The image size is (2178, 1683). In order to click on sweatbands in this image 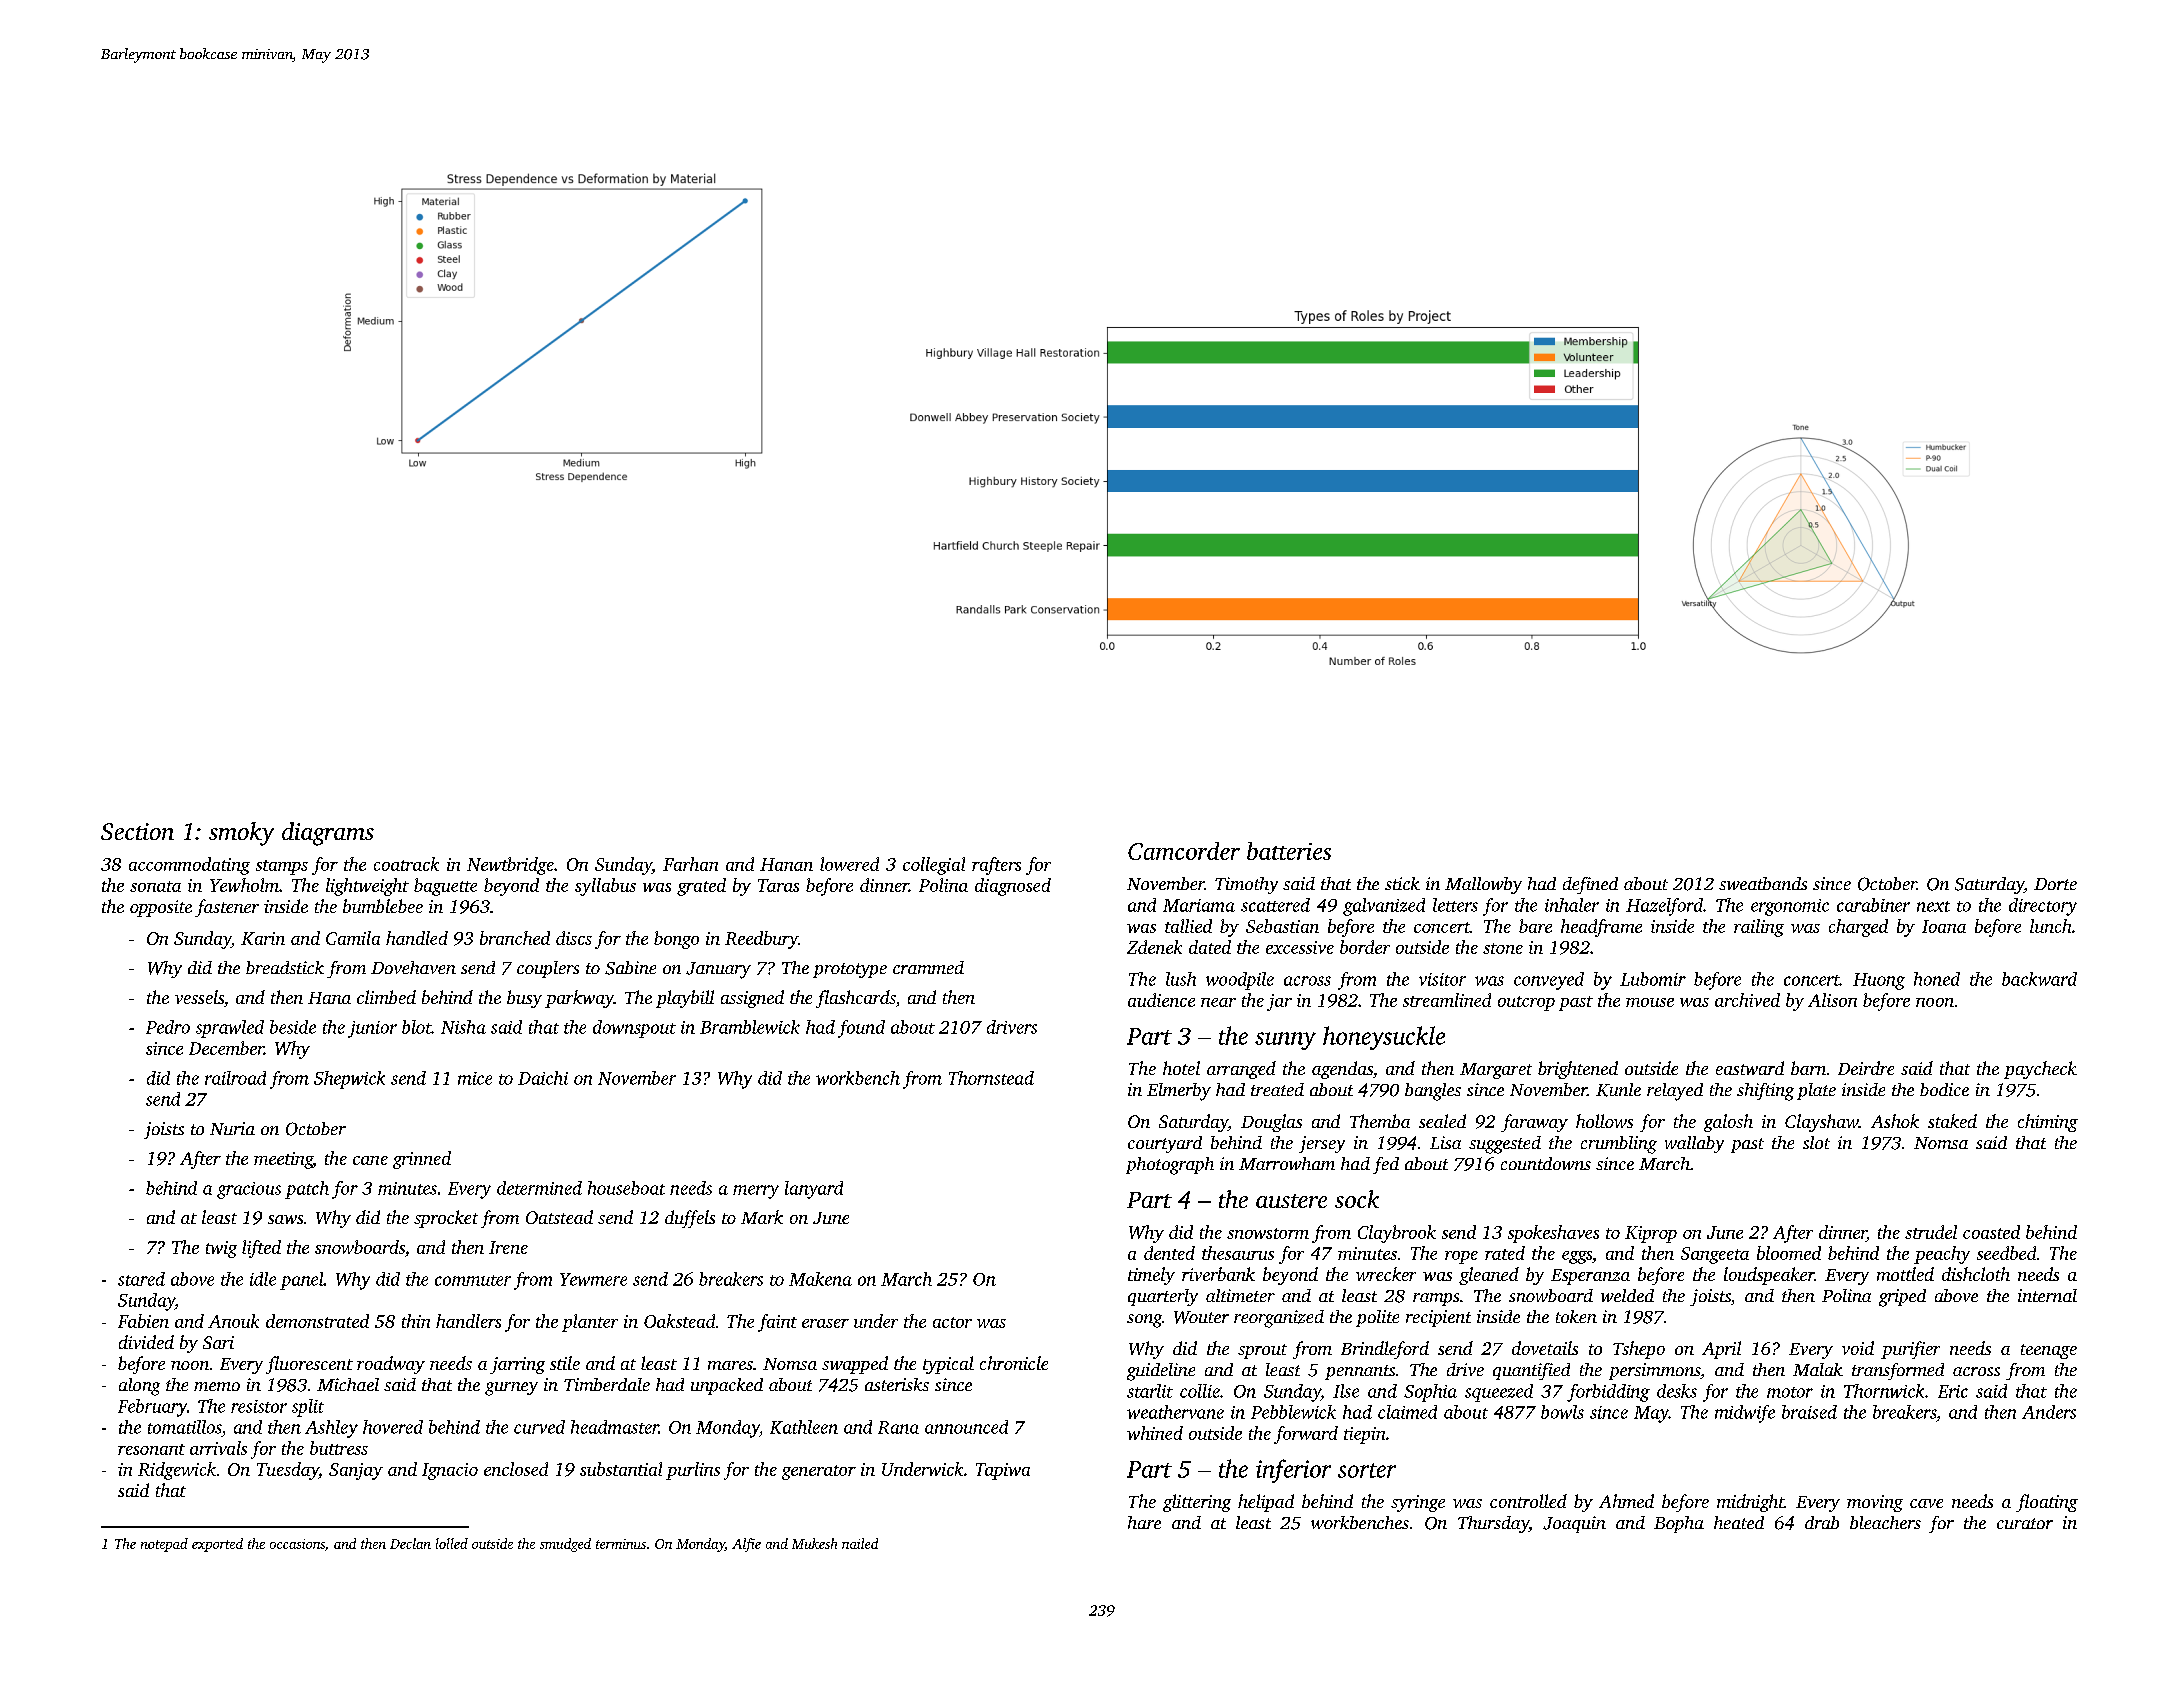, I will do `click(1763, 883)`.
